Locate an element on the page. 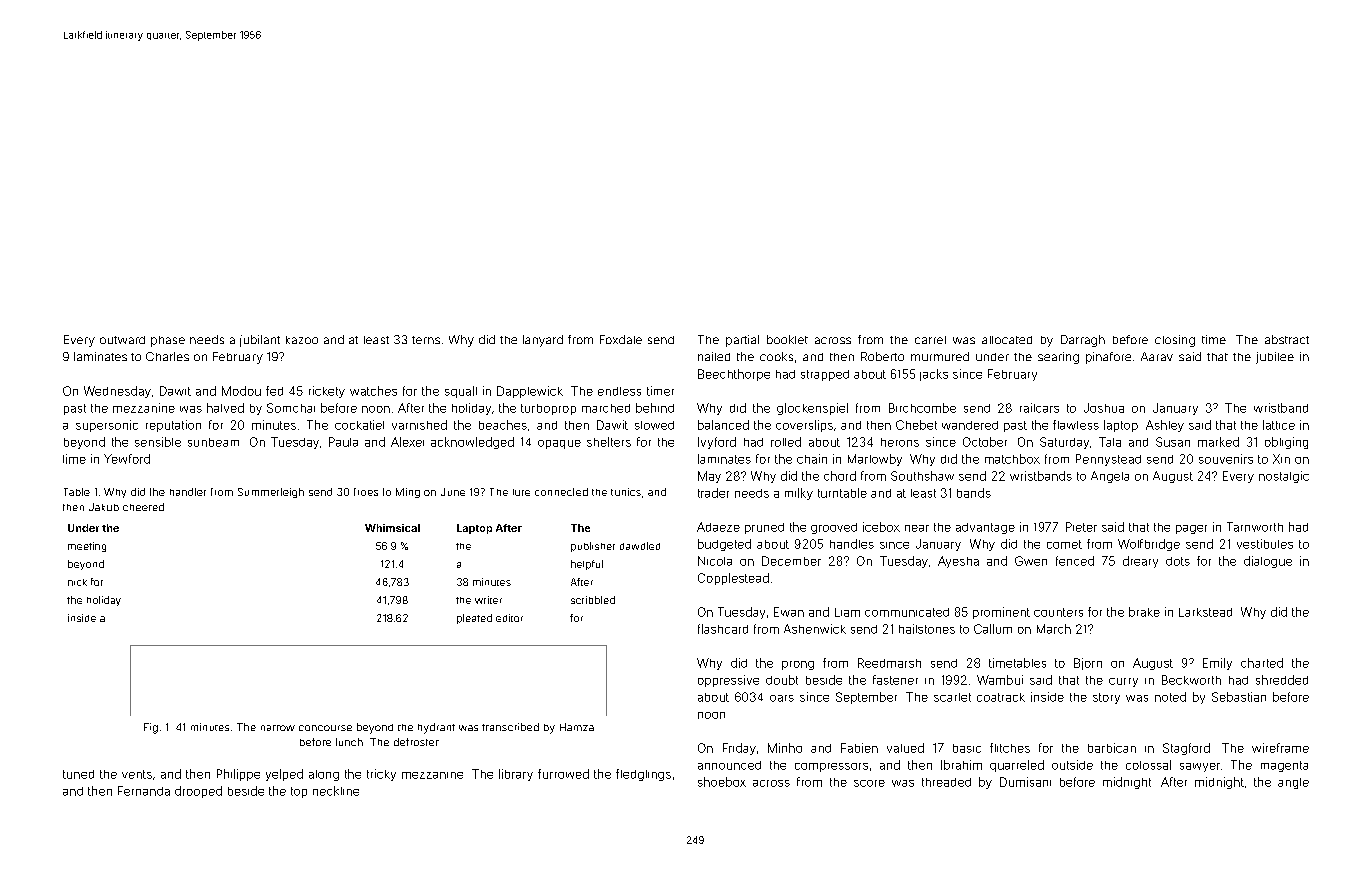 Image resolution: width=1372 pixels, height=887 pixels. nostalgic is located at coordinates (1284, 477).
